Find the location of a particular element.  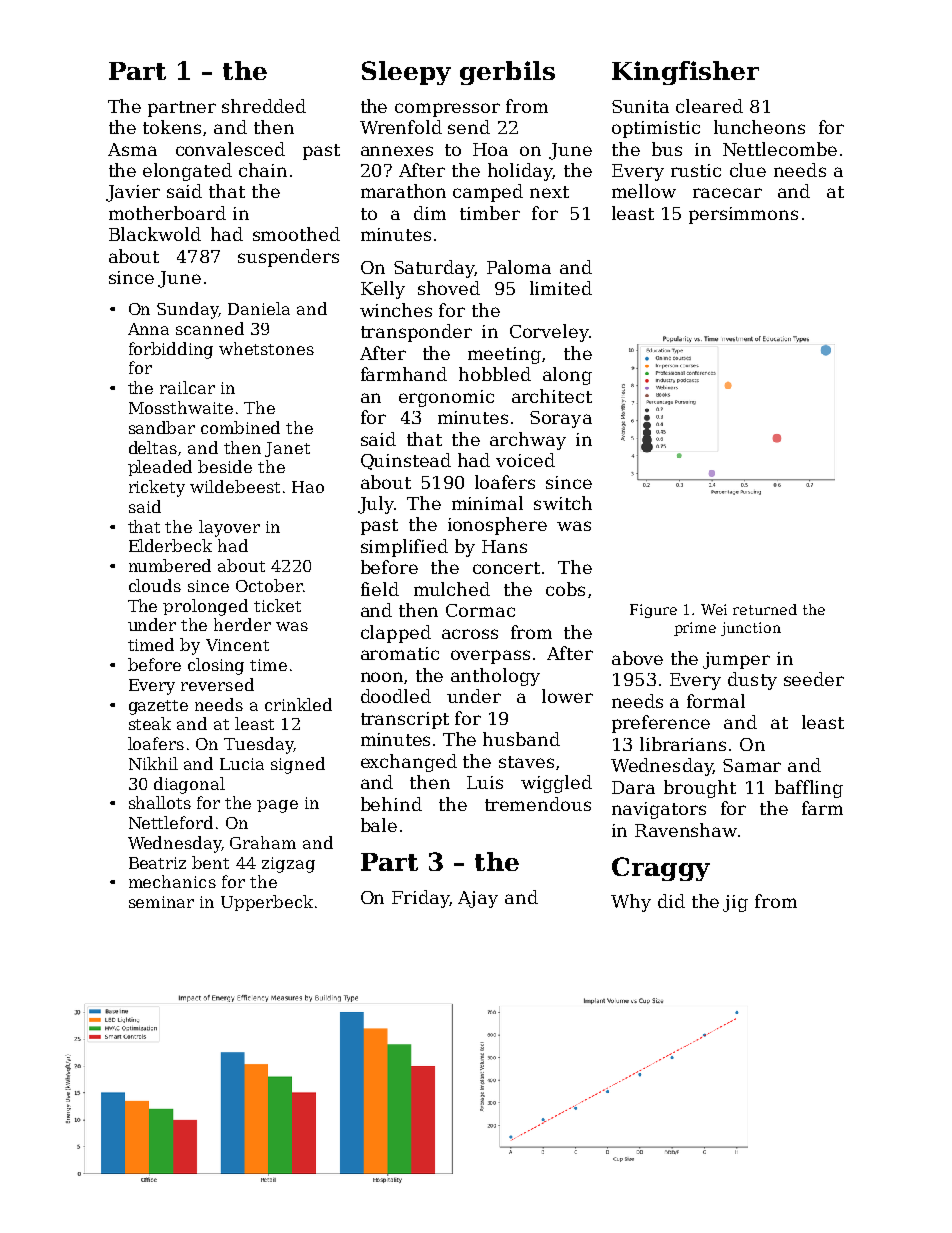

prolonged is located at coordinates (205, 607).
